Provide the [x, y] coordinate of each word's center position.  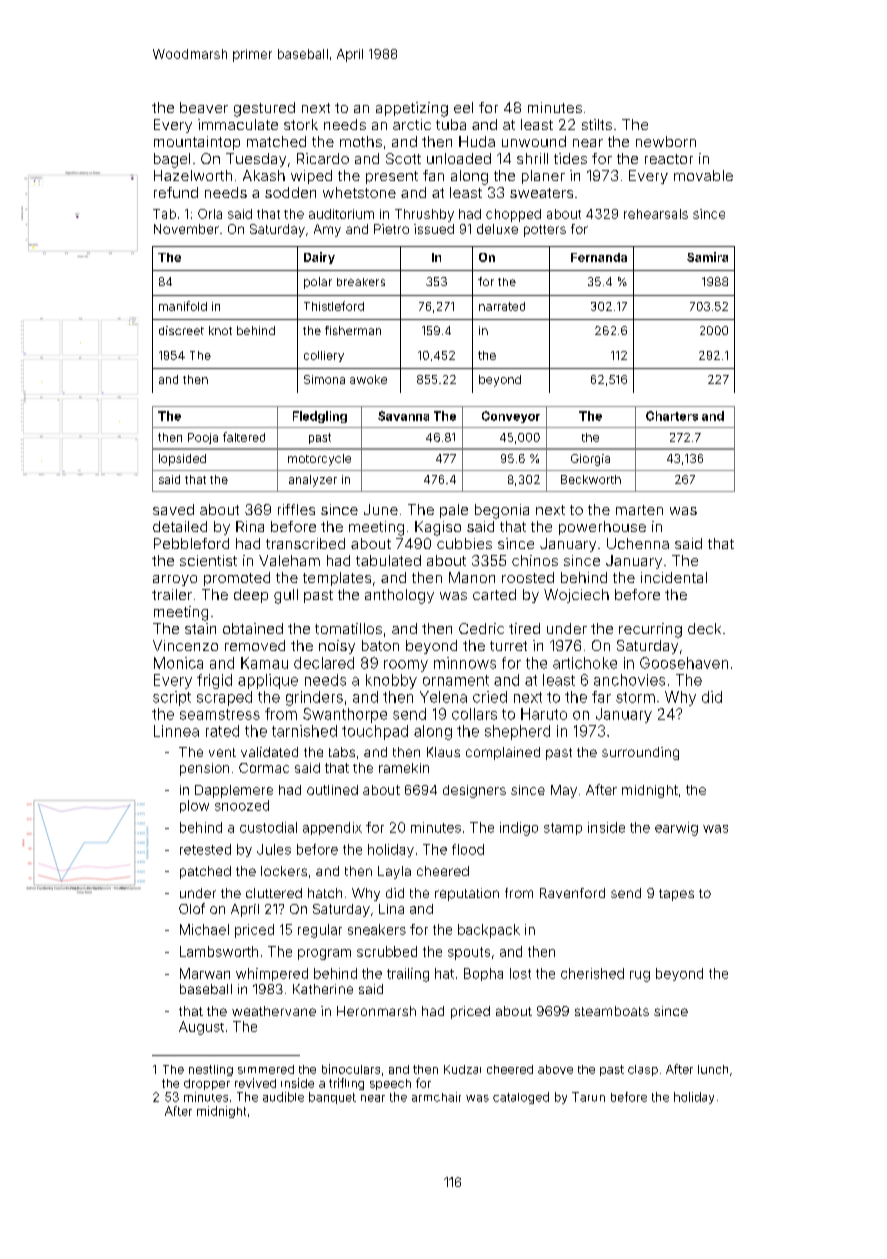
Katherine [323, 989]
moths [361, 141]
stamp [563, 829]
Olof [192, 908]
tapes [676, 895]
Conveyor [511, 417]
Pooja [203, 438]
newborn [666, 141]
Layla [394, 872]
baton [380, 645]
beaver [204, 107]
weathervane [274, 1011]
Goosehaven [684, 663]
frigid [214, 681]
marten [639, 510]
